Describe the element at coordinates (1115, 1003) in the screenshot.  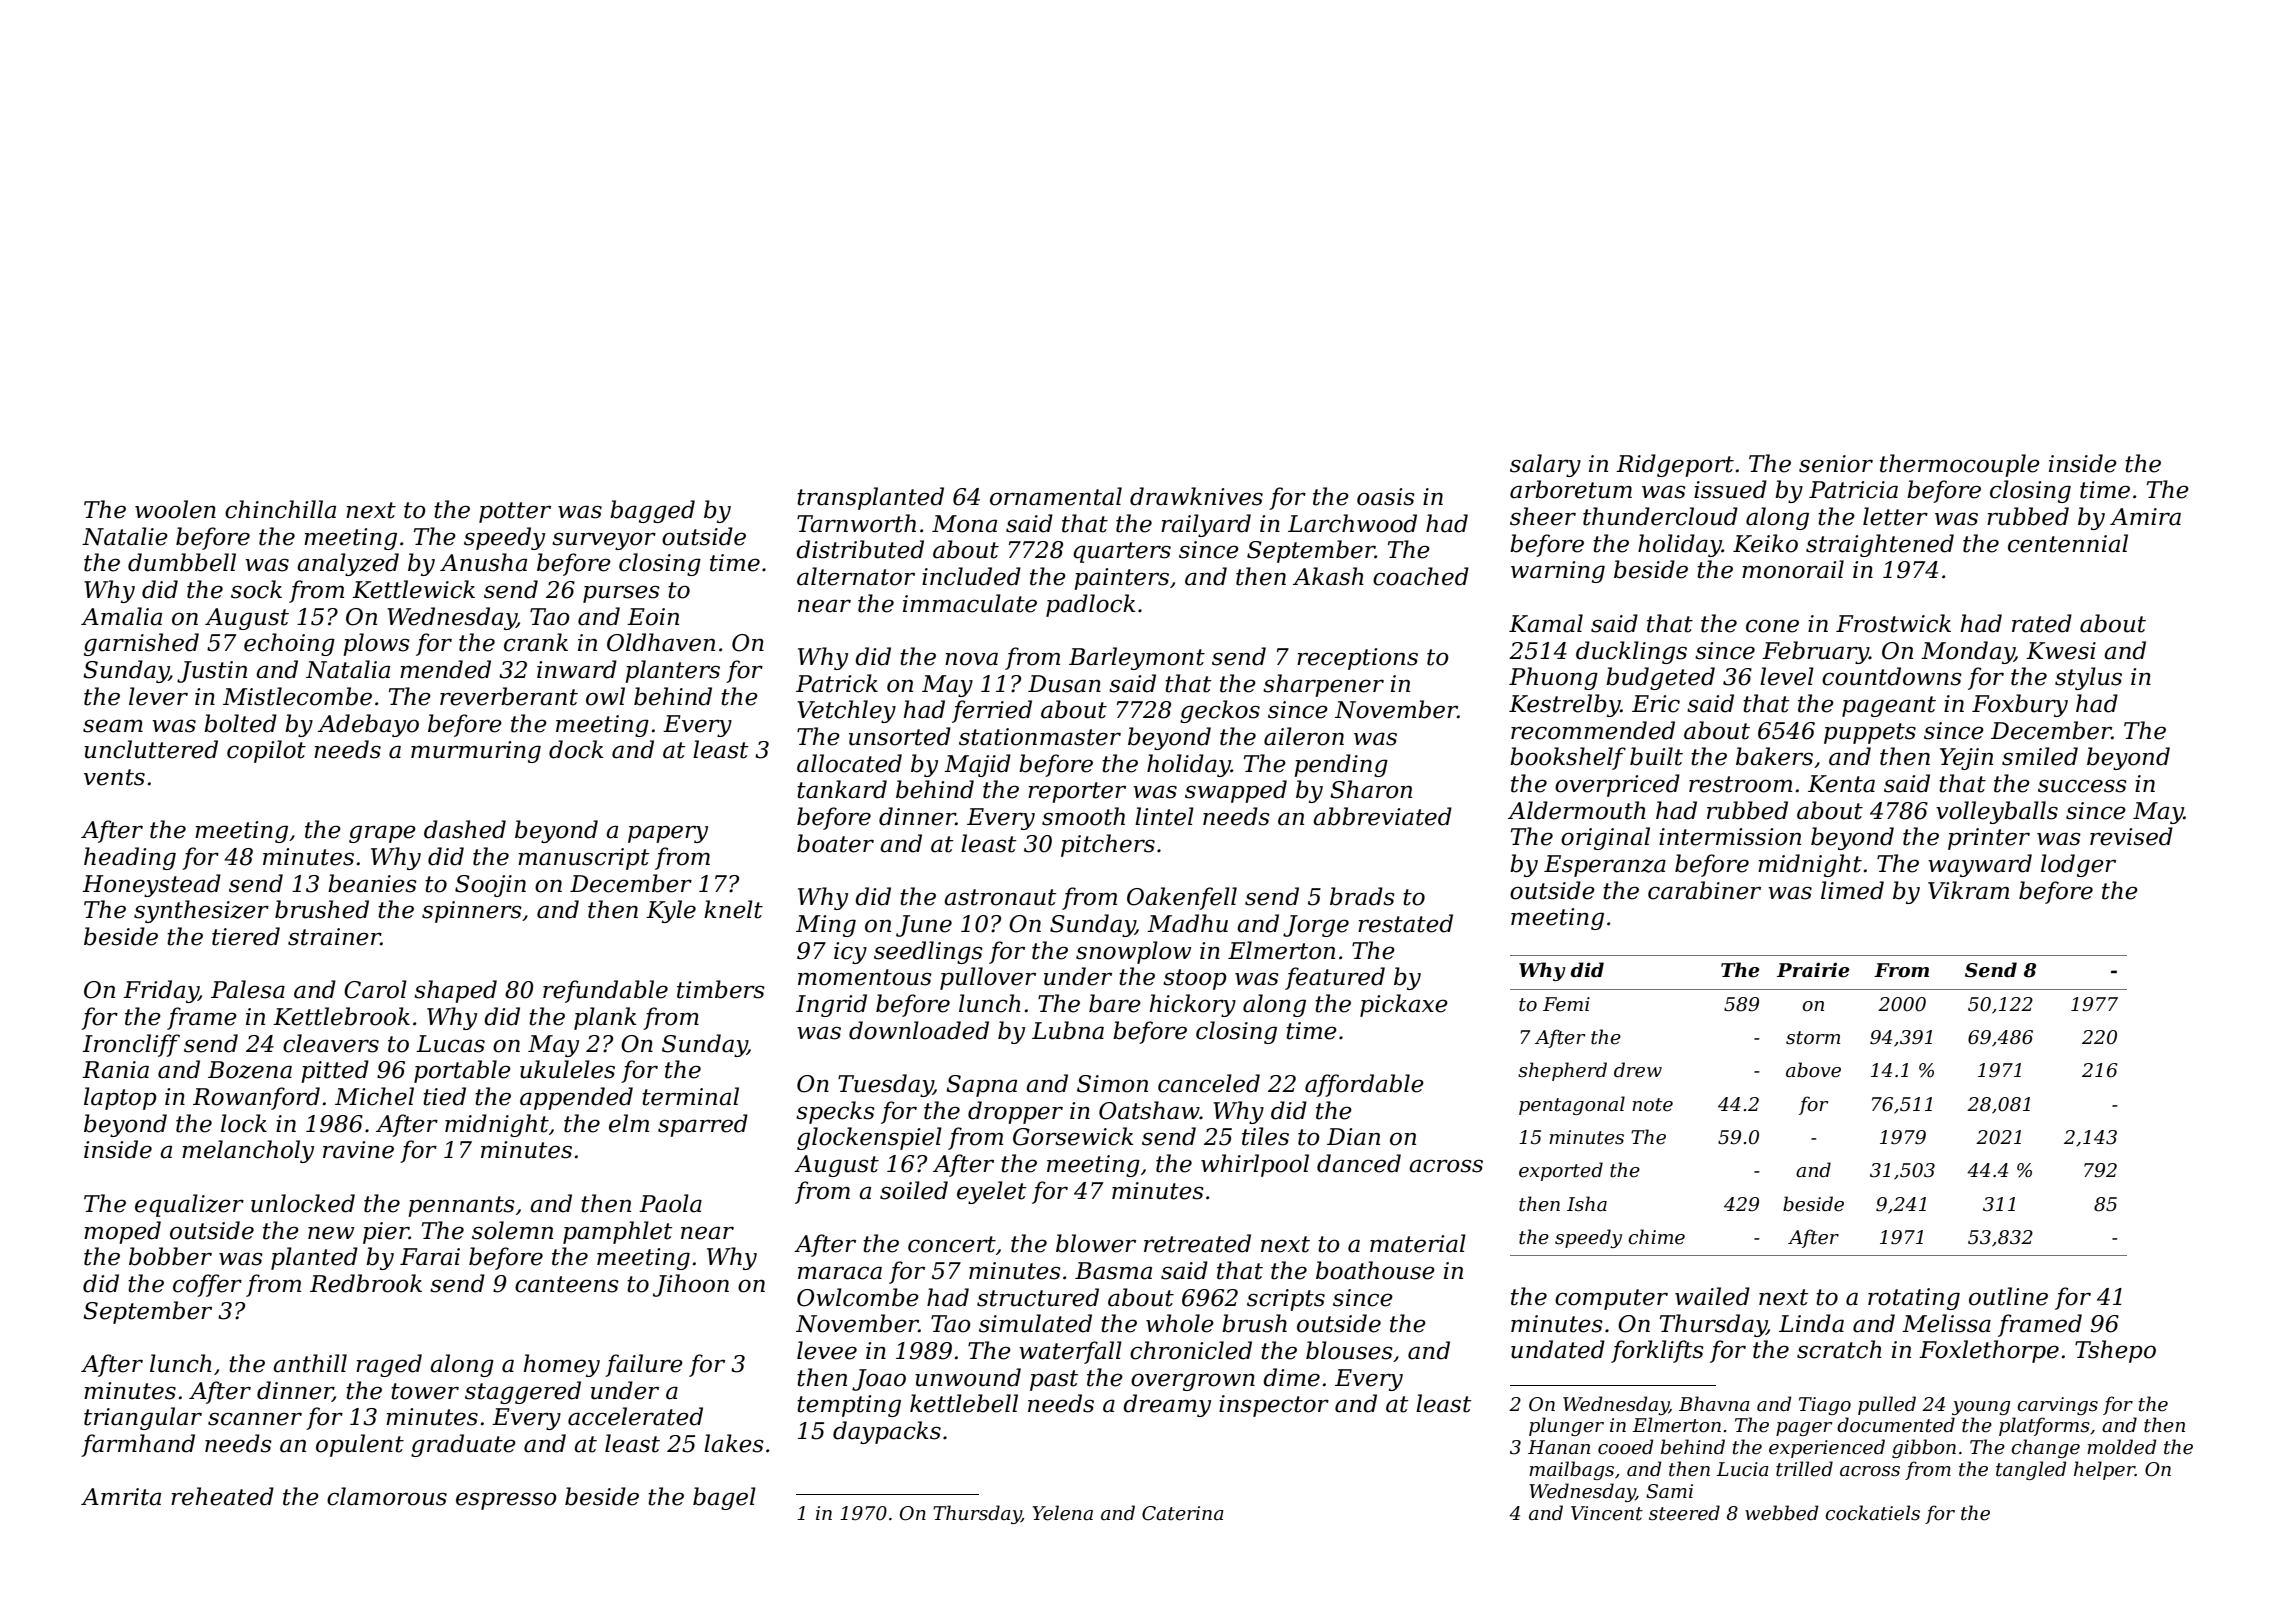
I see `bare` at that location.
